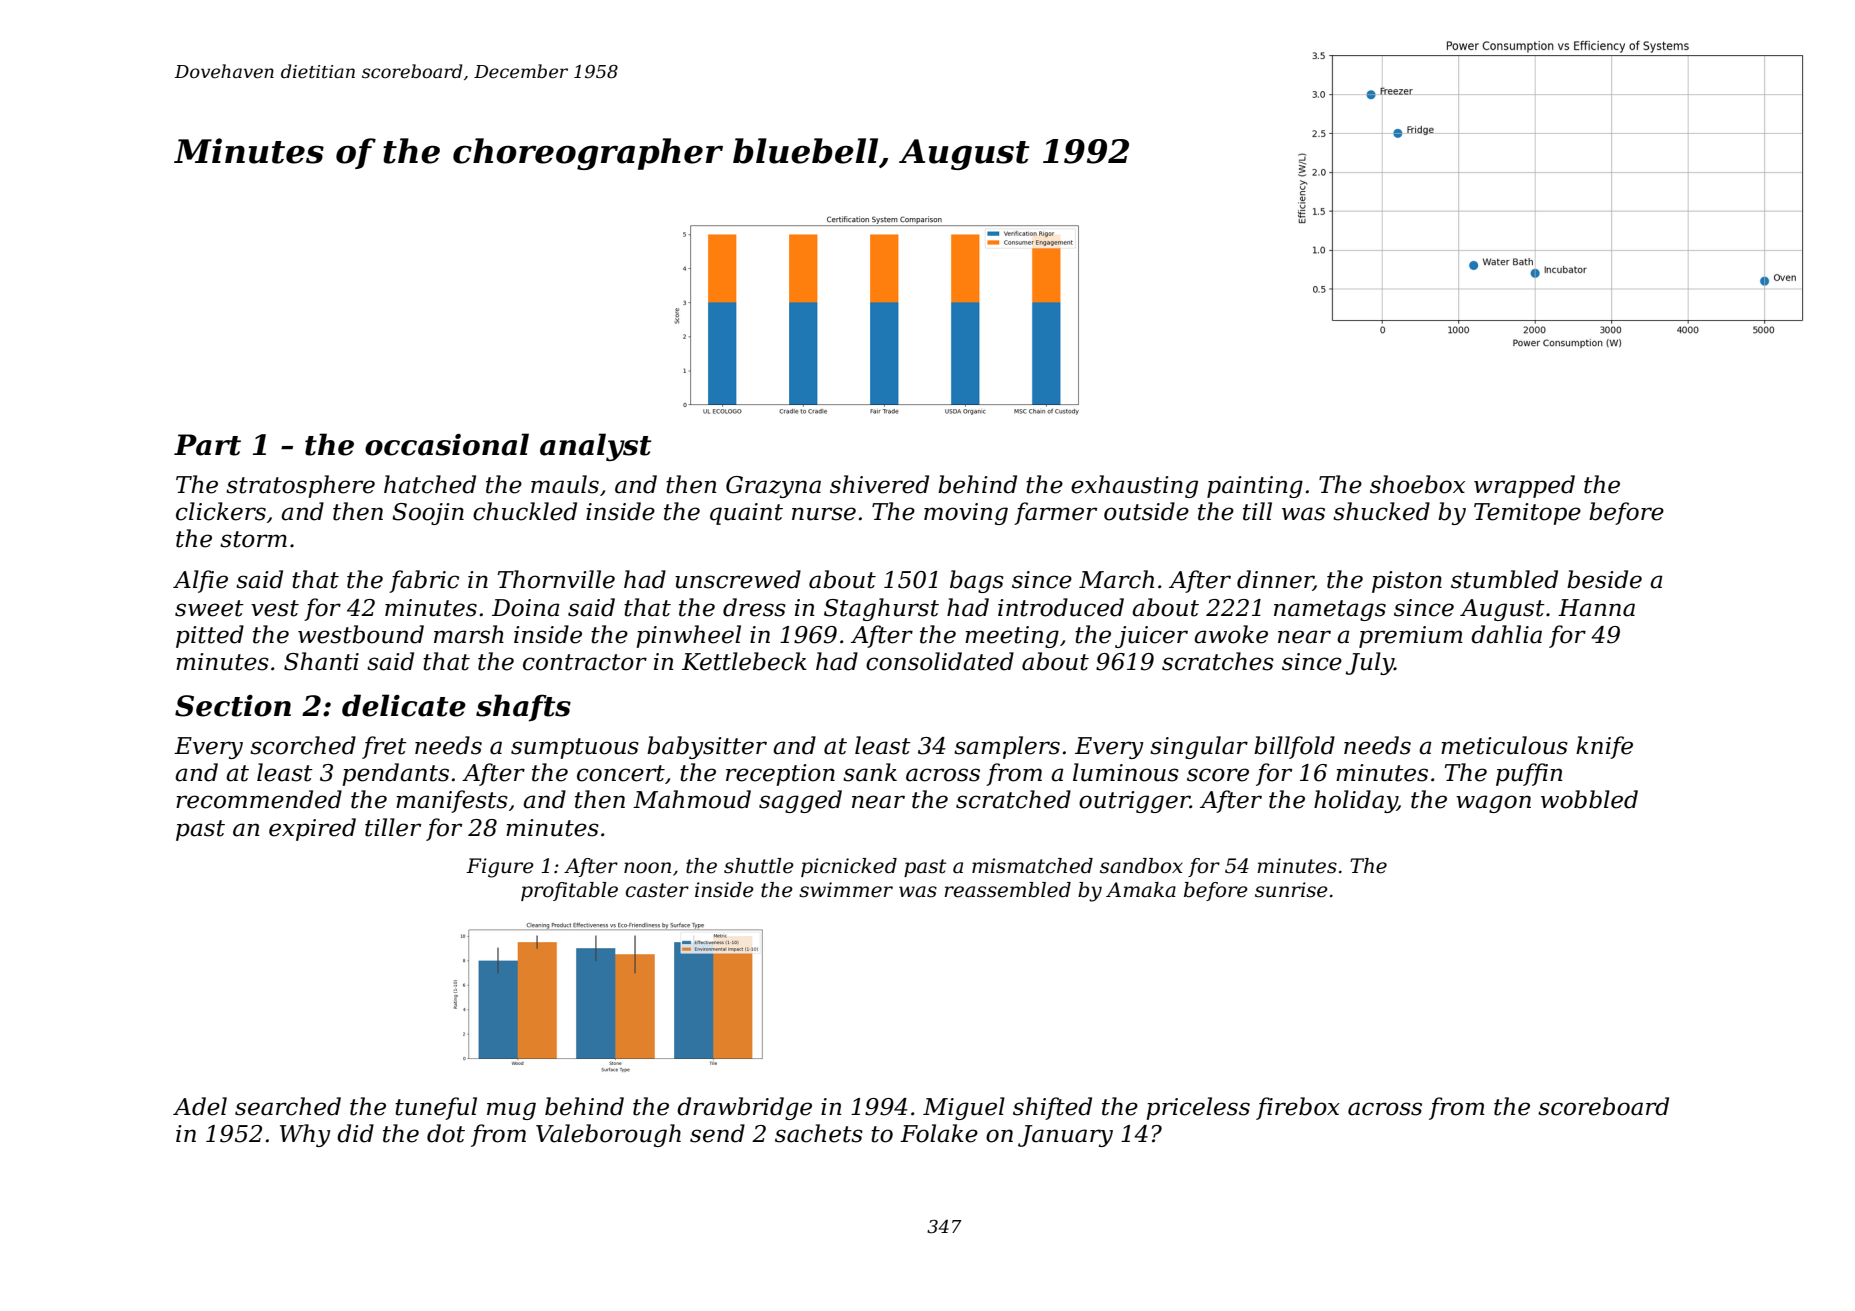  I want to click on wrapped, so click(1524, 486).
